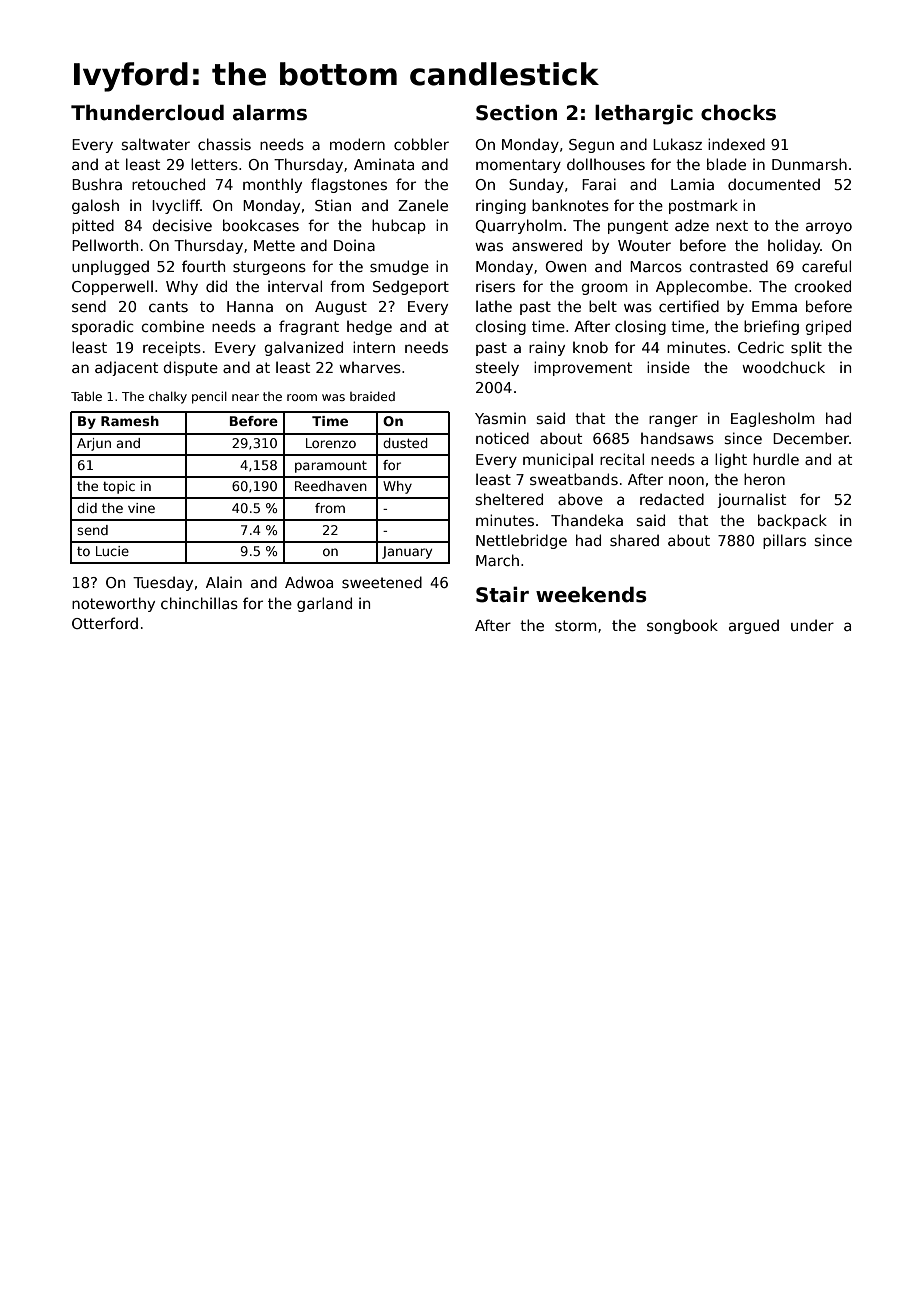 The image size is (924, 1314). What do you see at coordinates (673, 421) in the screenshot?
I see `ranger` at bounding box center [673, 421].
